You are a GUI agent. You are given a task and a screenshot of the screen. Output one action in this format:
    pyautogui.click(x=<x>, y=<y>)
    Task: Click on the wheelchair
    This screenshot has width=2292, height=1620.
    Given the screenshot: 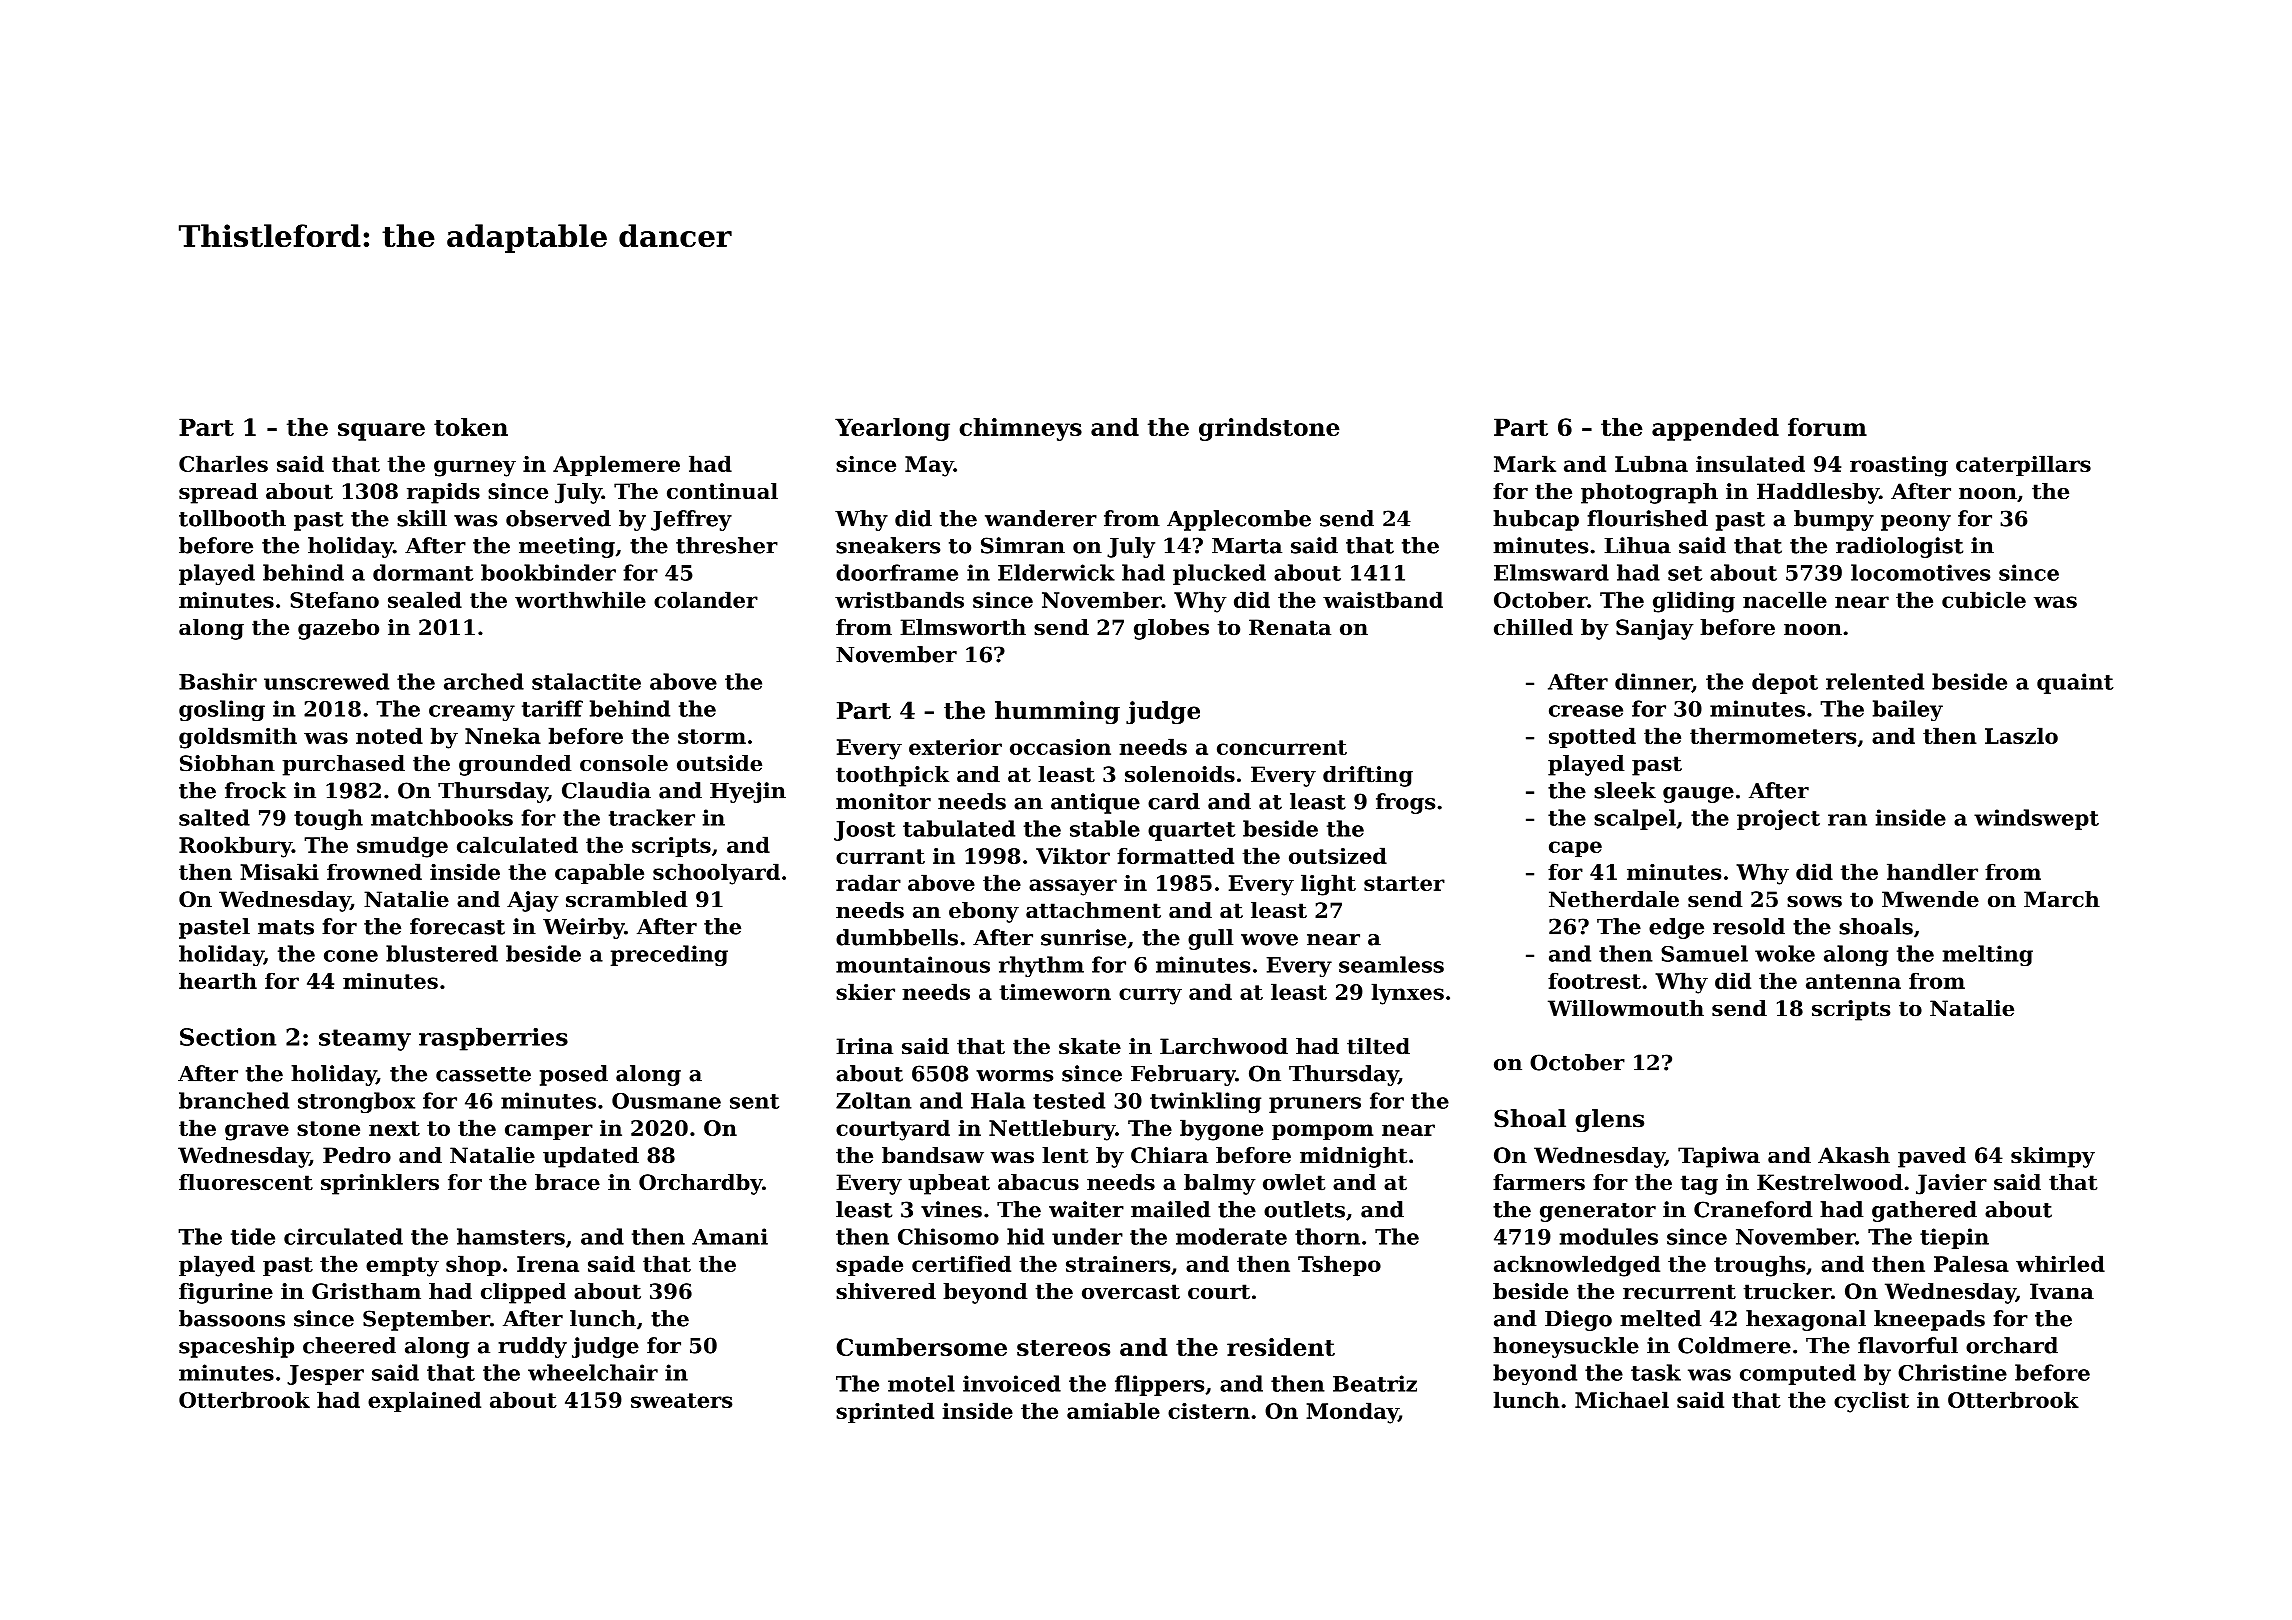 What is the action you would take?
    pyautogui.click(x=593, y=1372)
